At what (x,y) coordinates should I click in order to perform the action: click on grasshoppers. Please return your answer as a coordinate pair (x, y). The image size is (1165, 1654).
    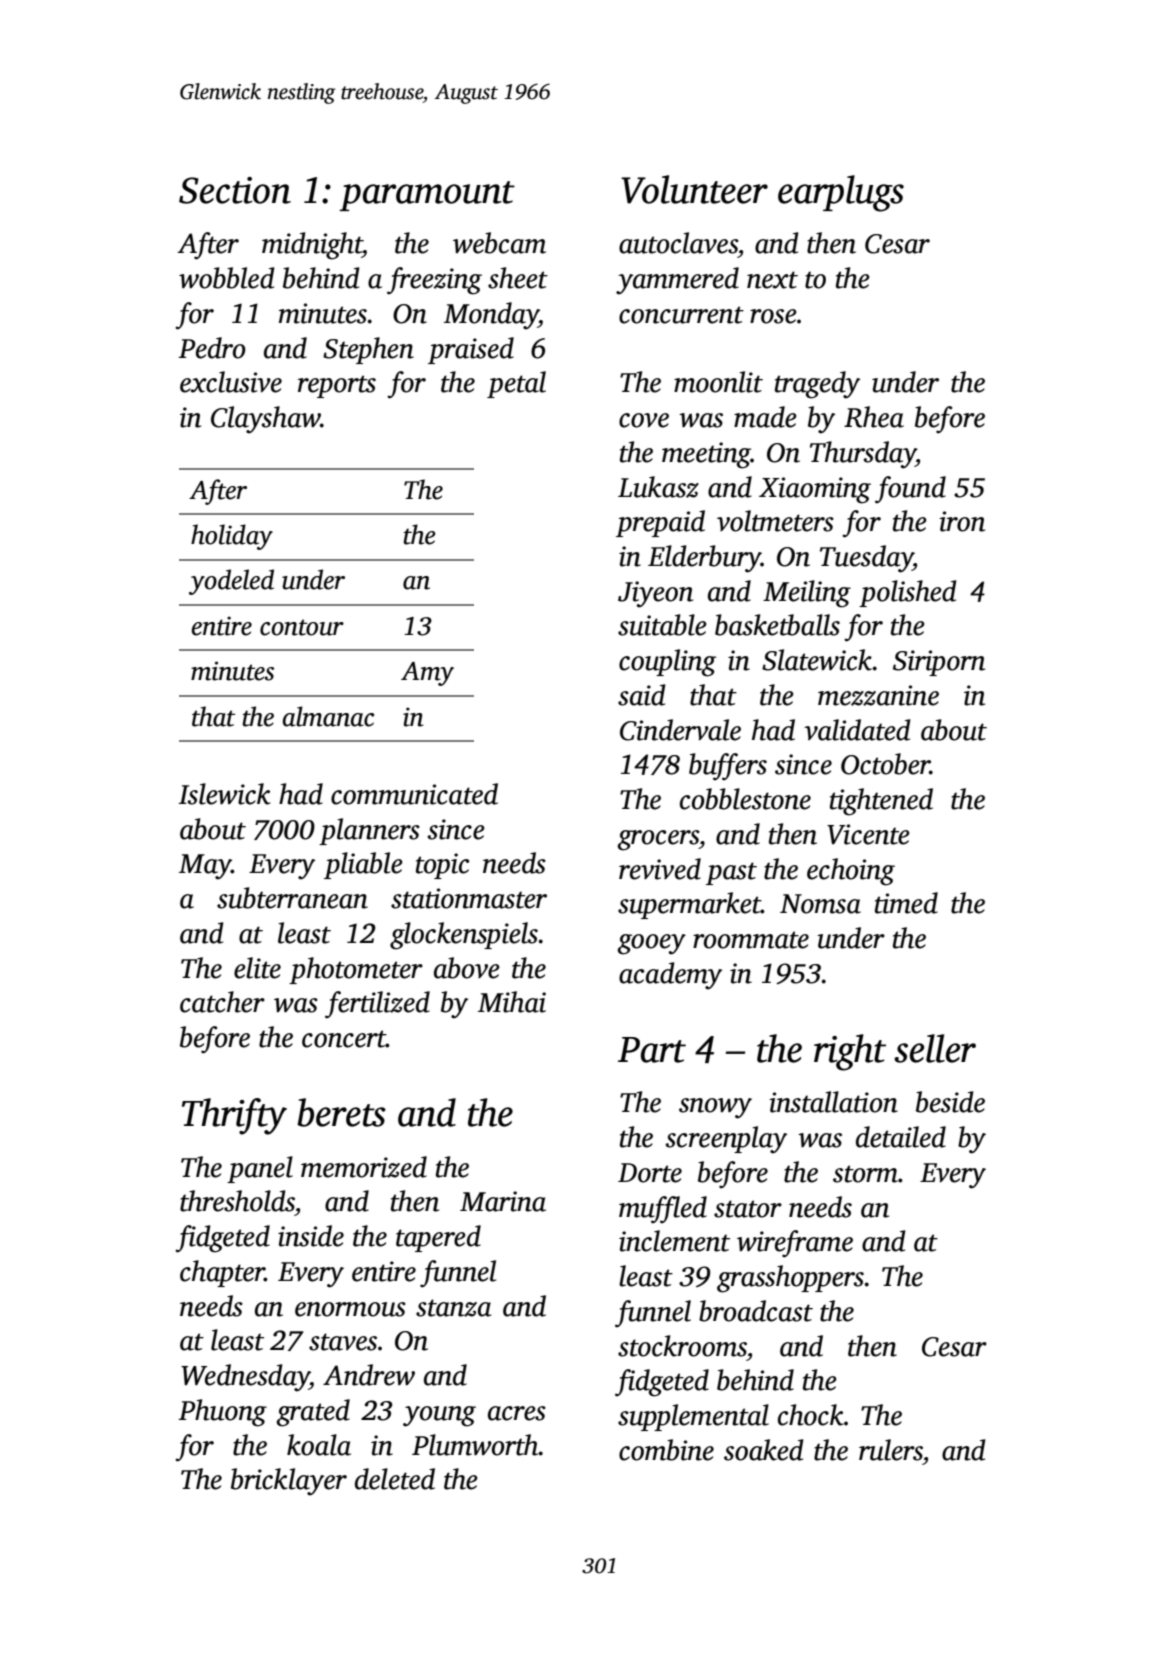
    Looking at the image, I should click on (790, 1279).
